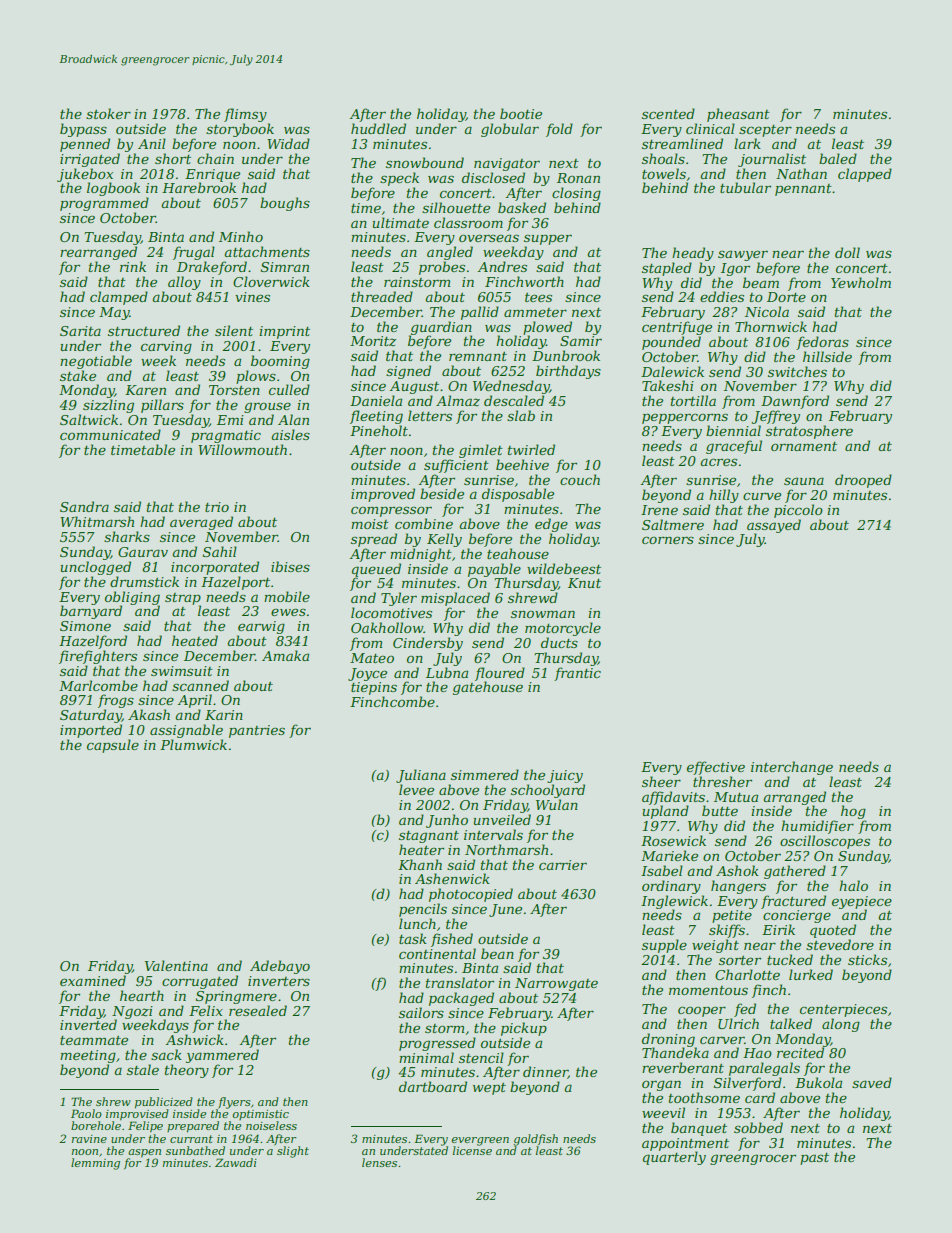 The height and width of the screenshot is (1233, 952). Describe the element at coordinates (668, 113) in the screenshot. I see `scented` at that location.
